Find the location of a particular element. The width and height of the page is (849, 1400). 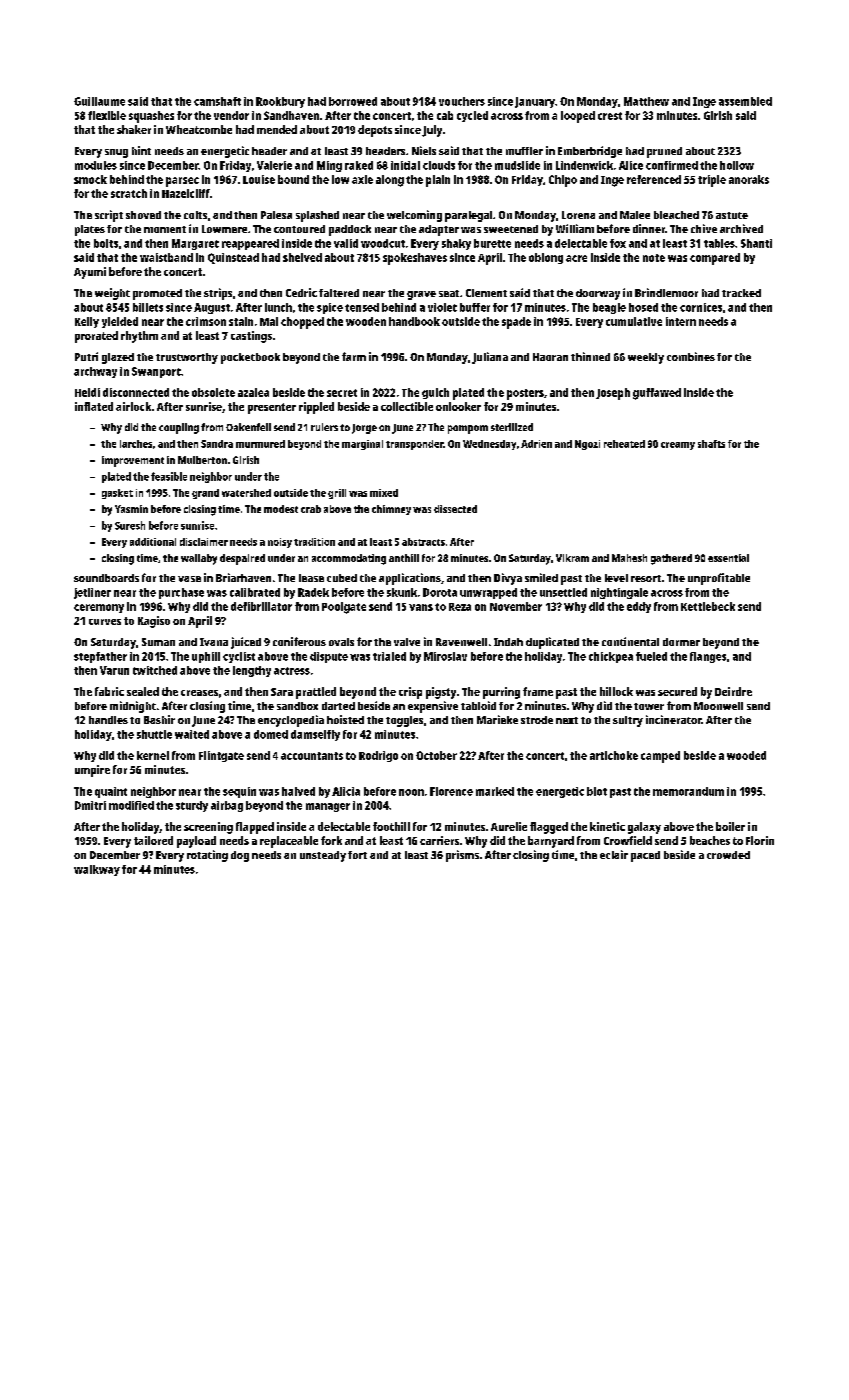

twitched is located at coordinates (155, 670).
